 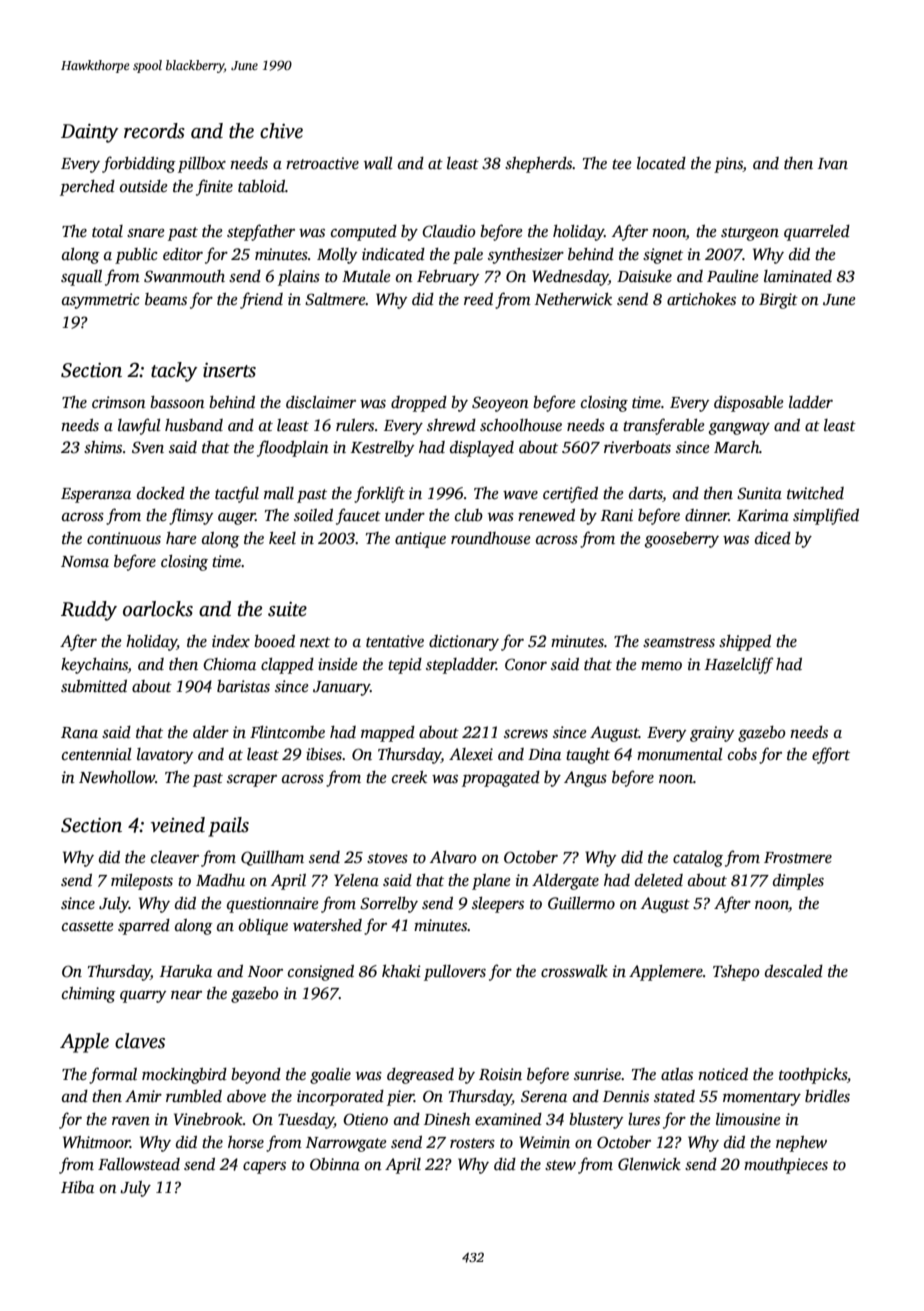 What do you see at coordinates (826, 516) in the screenshot?
I see `simplified` at bounding box center [826, 516].
